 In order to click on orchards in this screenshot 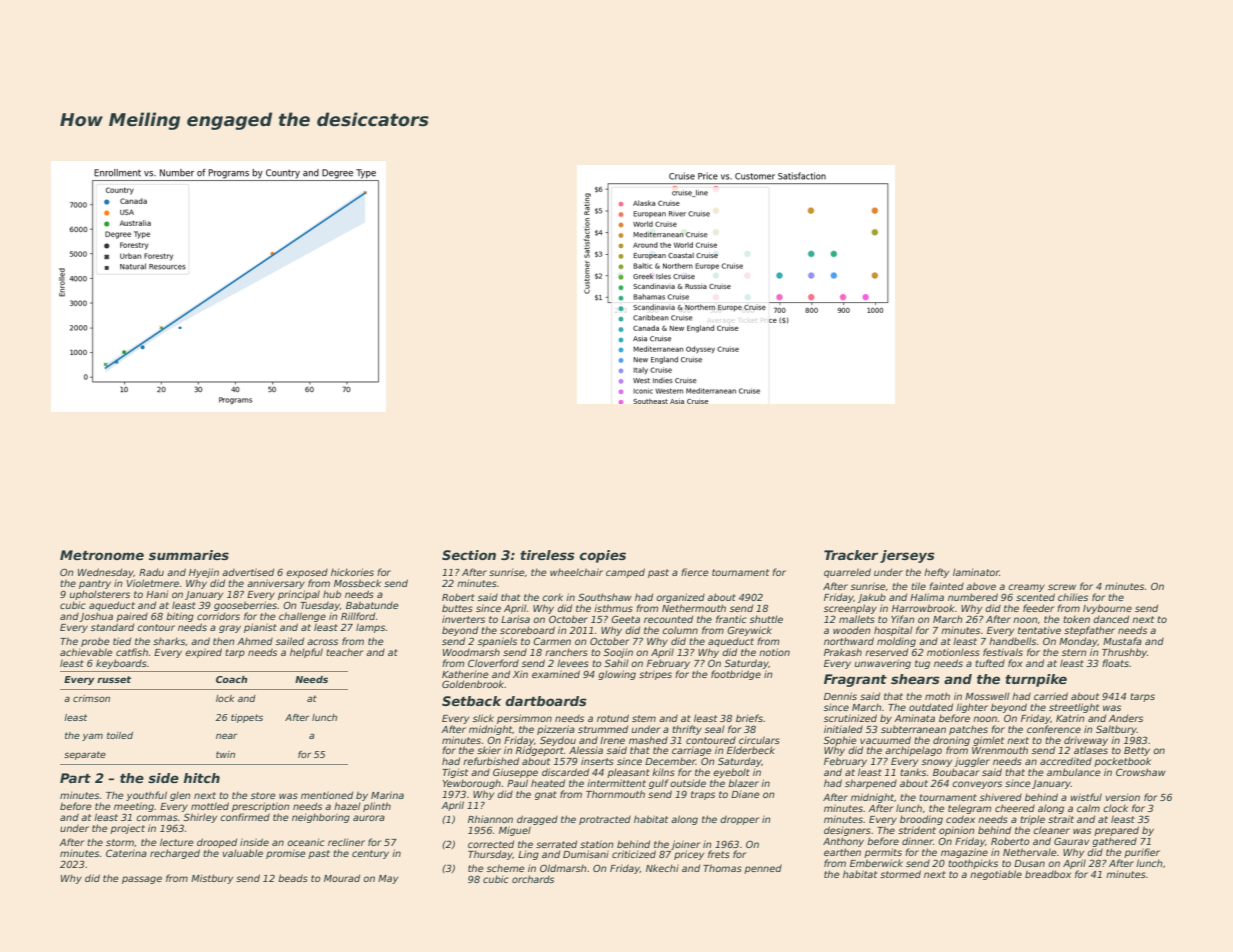, I will do `click(533, 879)`.
